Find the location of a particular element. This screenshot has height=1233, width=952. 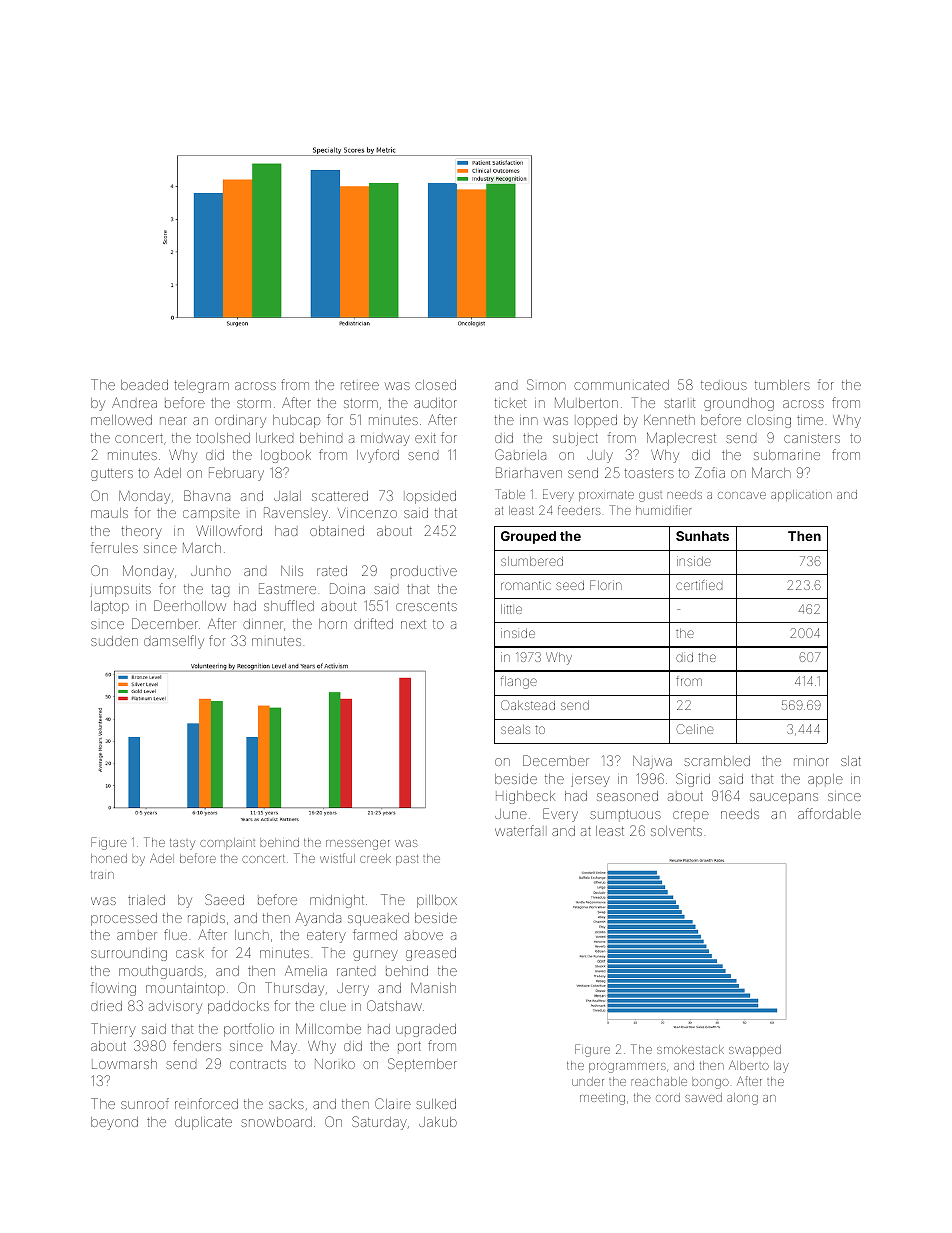

Jakub is located at coordinates (438, 1122).
